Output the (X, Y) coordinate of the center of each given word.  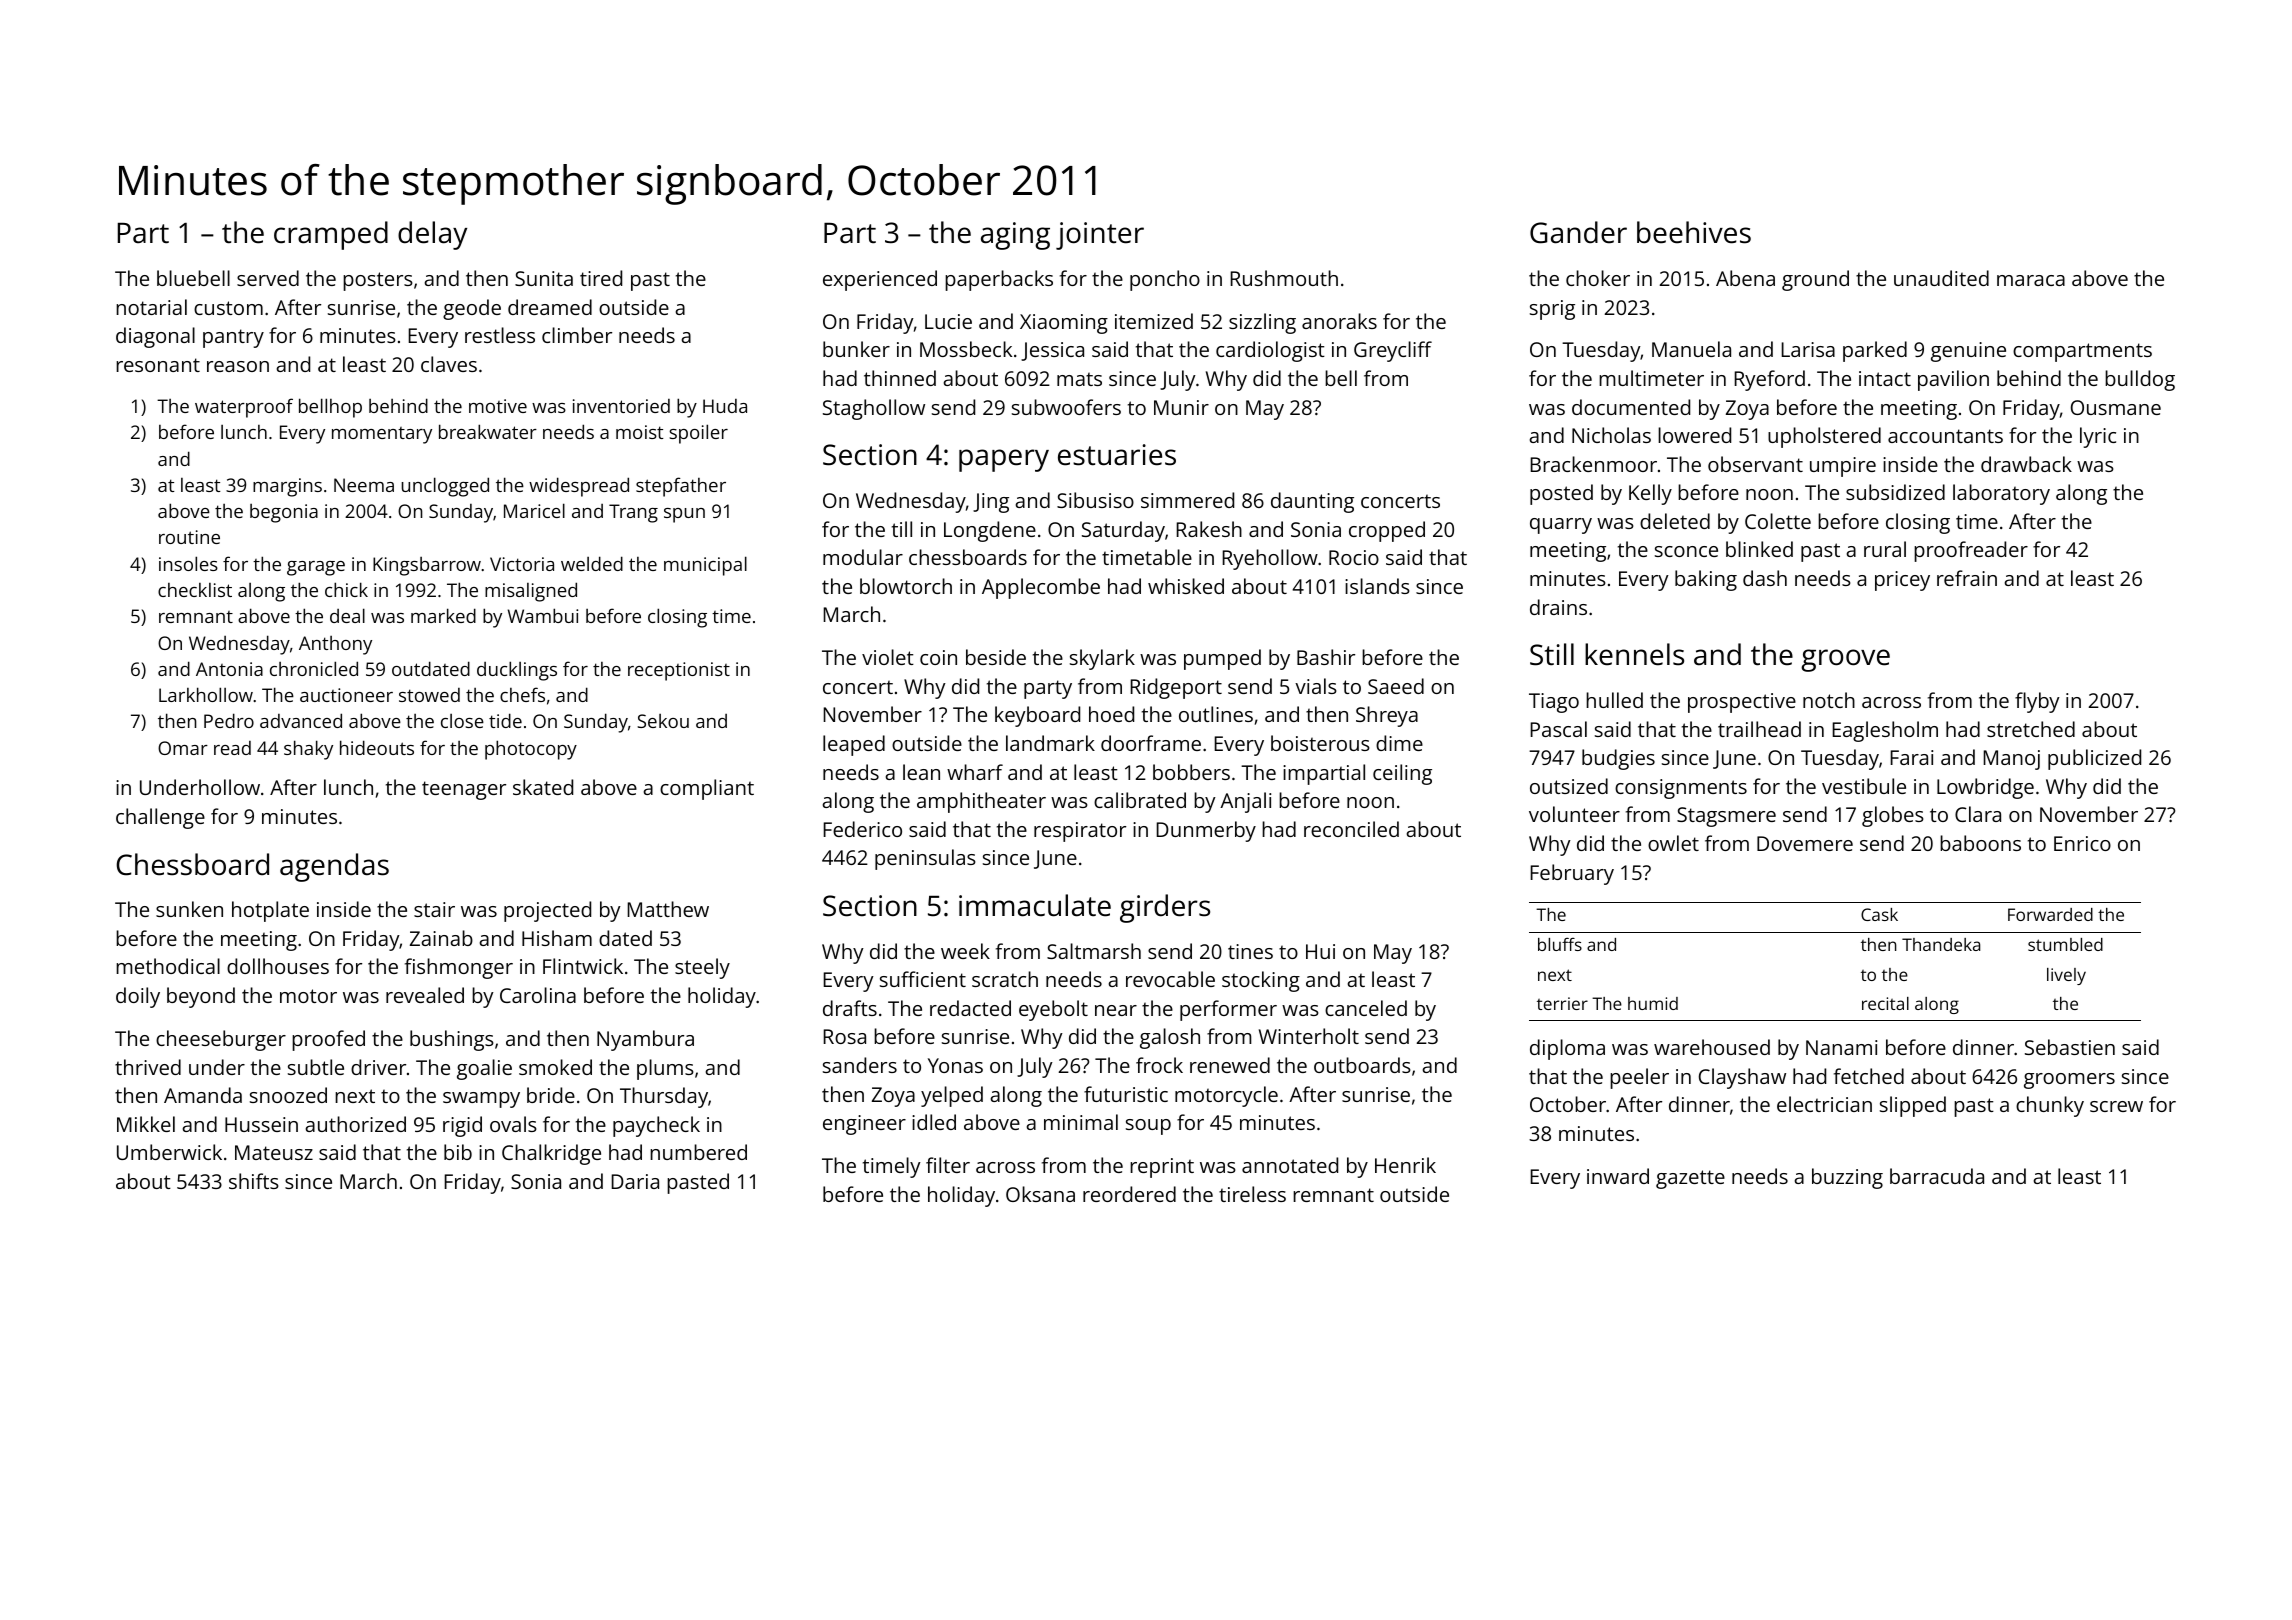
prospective (1742, 703)
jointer (1100, 236)
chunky (2050, 1106)
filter (948, 1165)
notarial (151, 307)
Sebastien (2070, 1047)
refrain (1967, 578)
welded (592, 563)
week (965, 951)
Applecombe (1041, 588)
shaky (308, 750)
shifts (254, 1181)
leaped (854, 745)
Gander (1578, 232)
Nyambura (645, 1040)
